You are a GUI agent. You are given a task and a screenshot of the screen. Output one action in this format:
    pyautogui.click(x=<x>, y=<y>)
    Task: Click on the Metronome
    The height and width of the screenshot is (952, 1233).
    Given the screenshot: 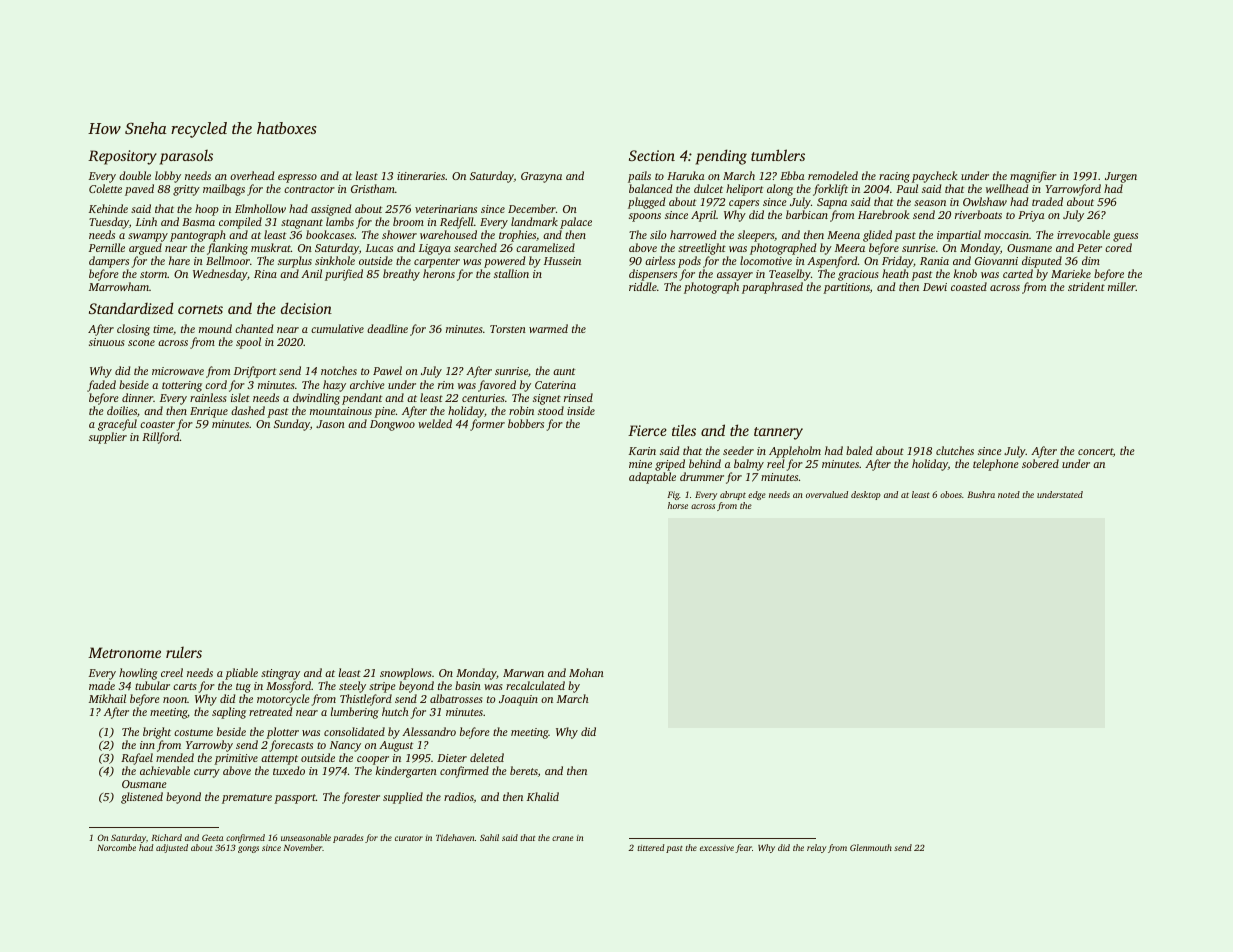 What is the action you would take?
    pyautogui.click(x=124, y=652)
